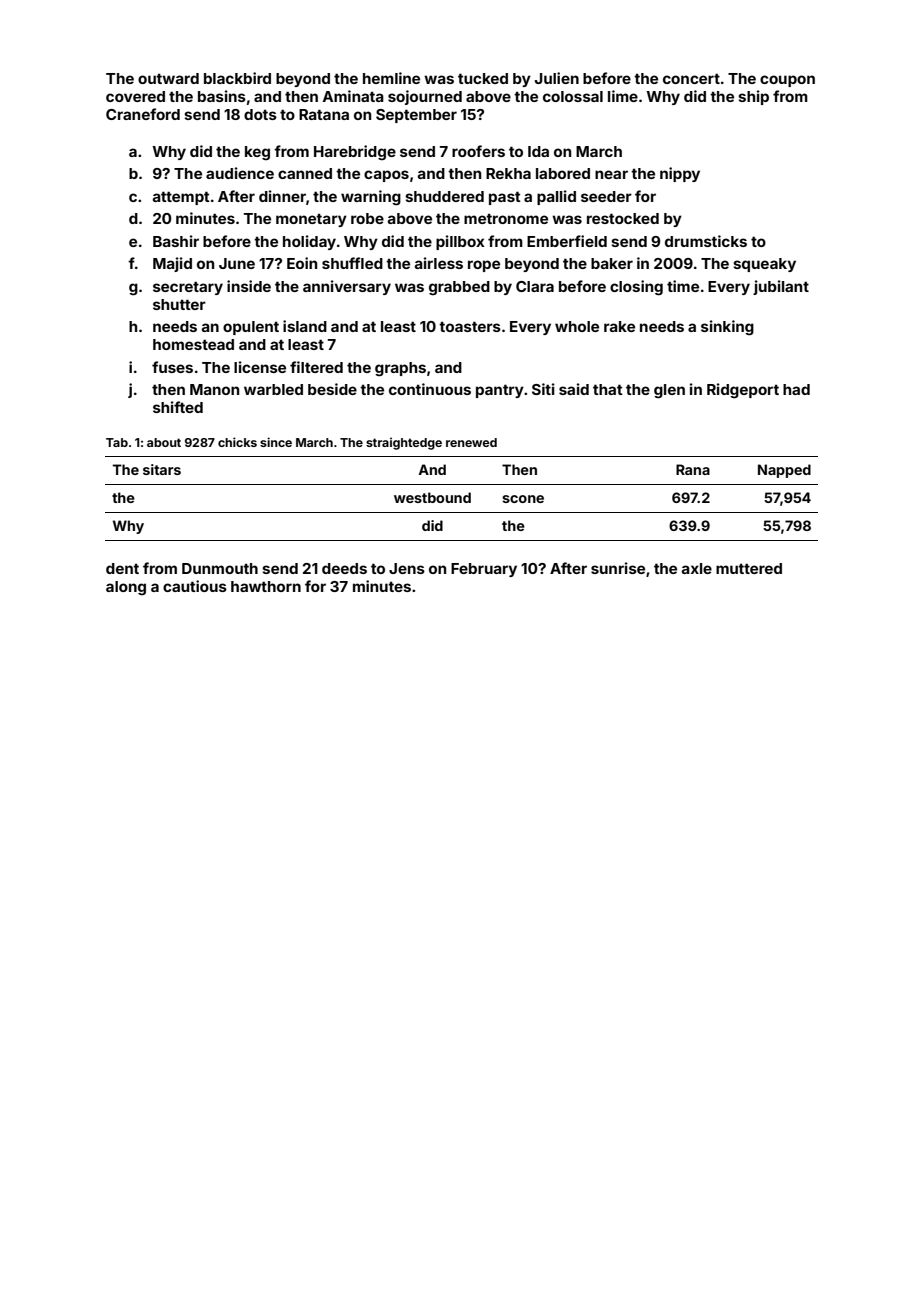 This screenshot has width=924, height=1308. I want to click on closing, so click(636, 288).
